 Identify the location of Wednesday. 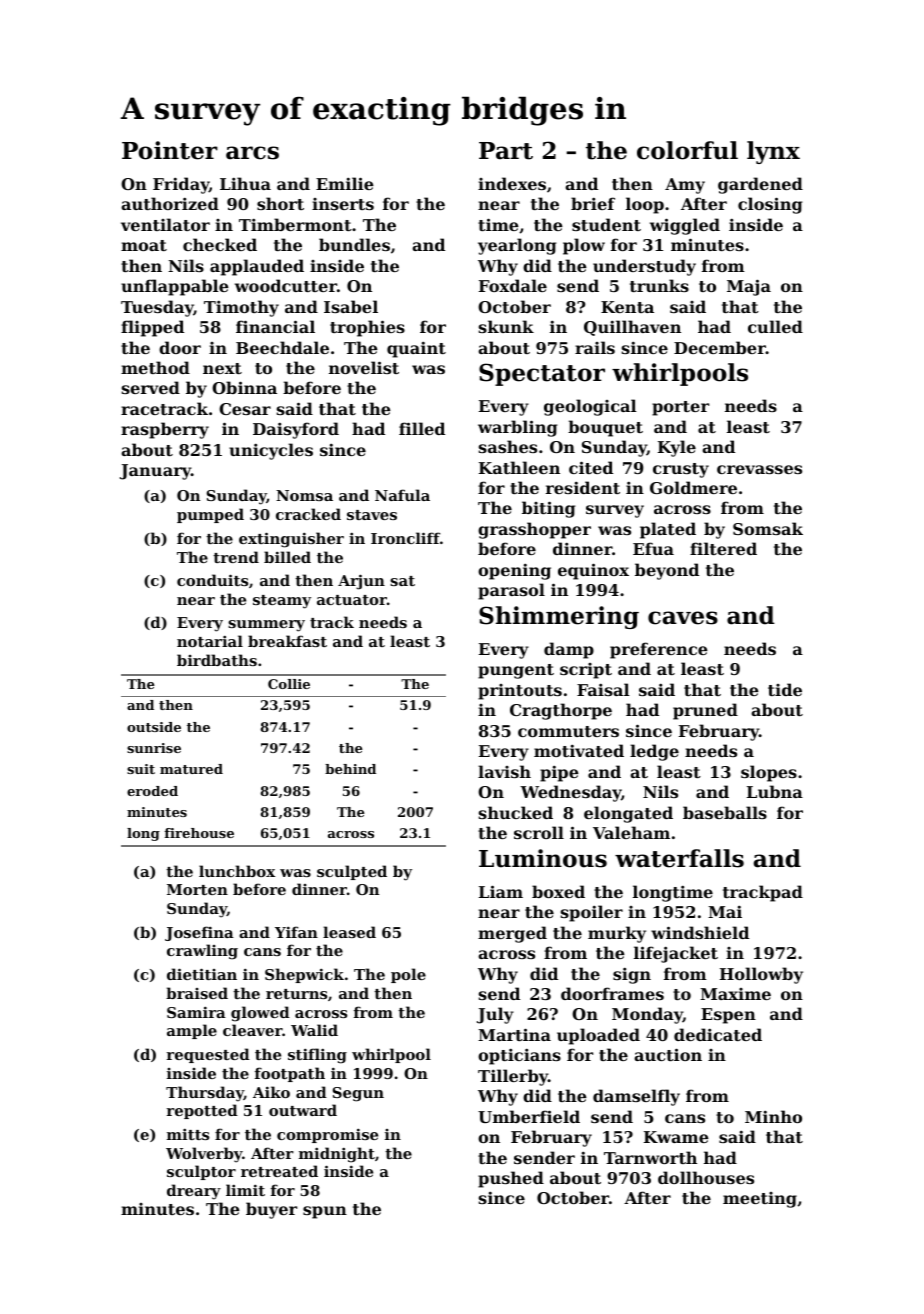
(570, 793).
